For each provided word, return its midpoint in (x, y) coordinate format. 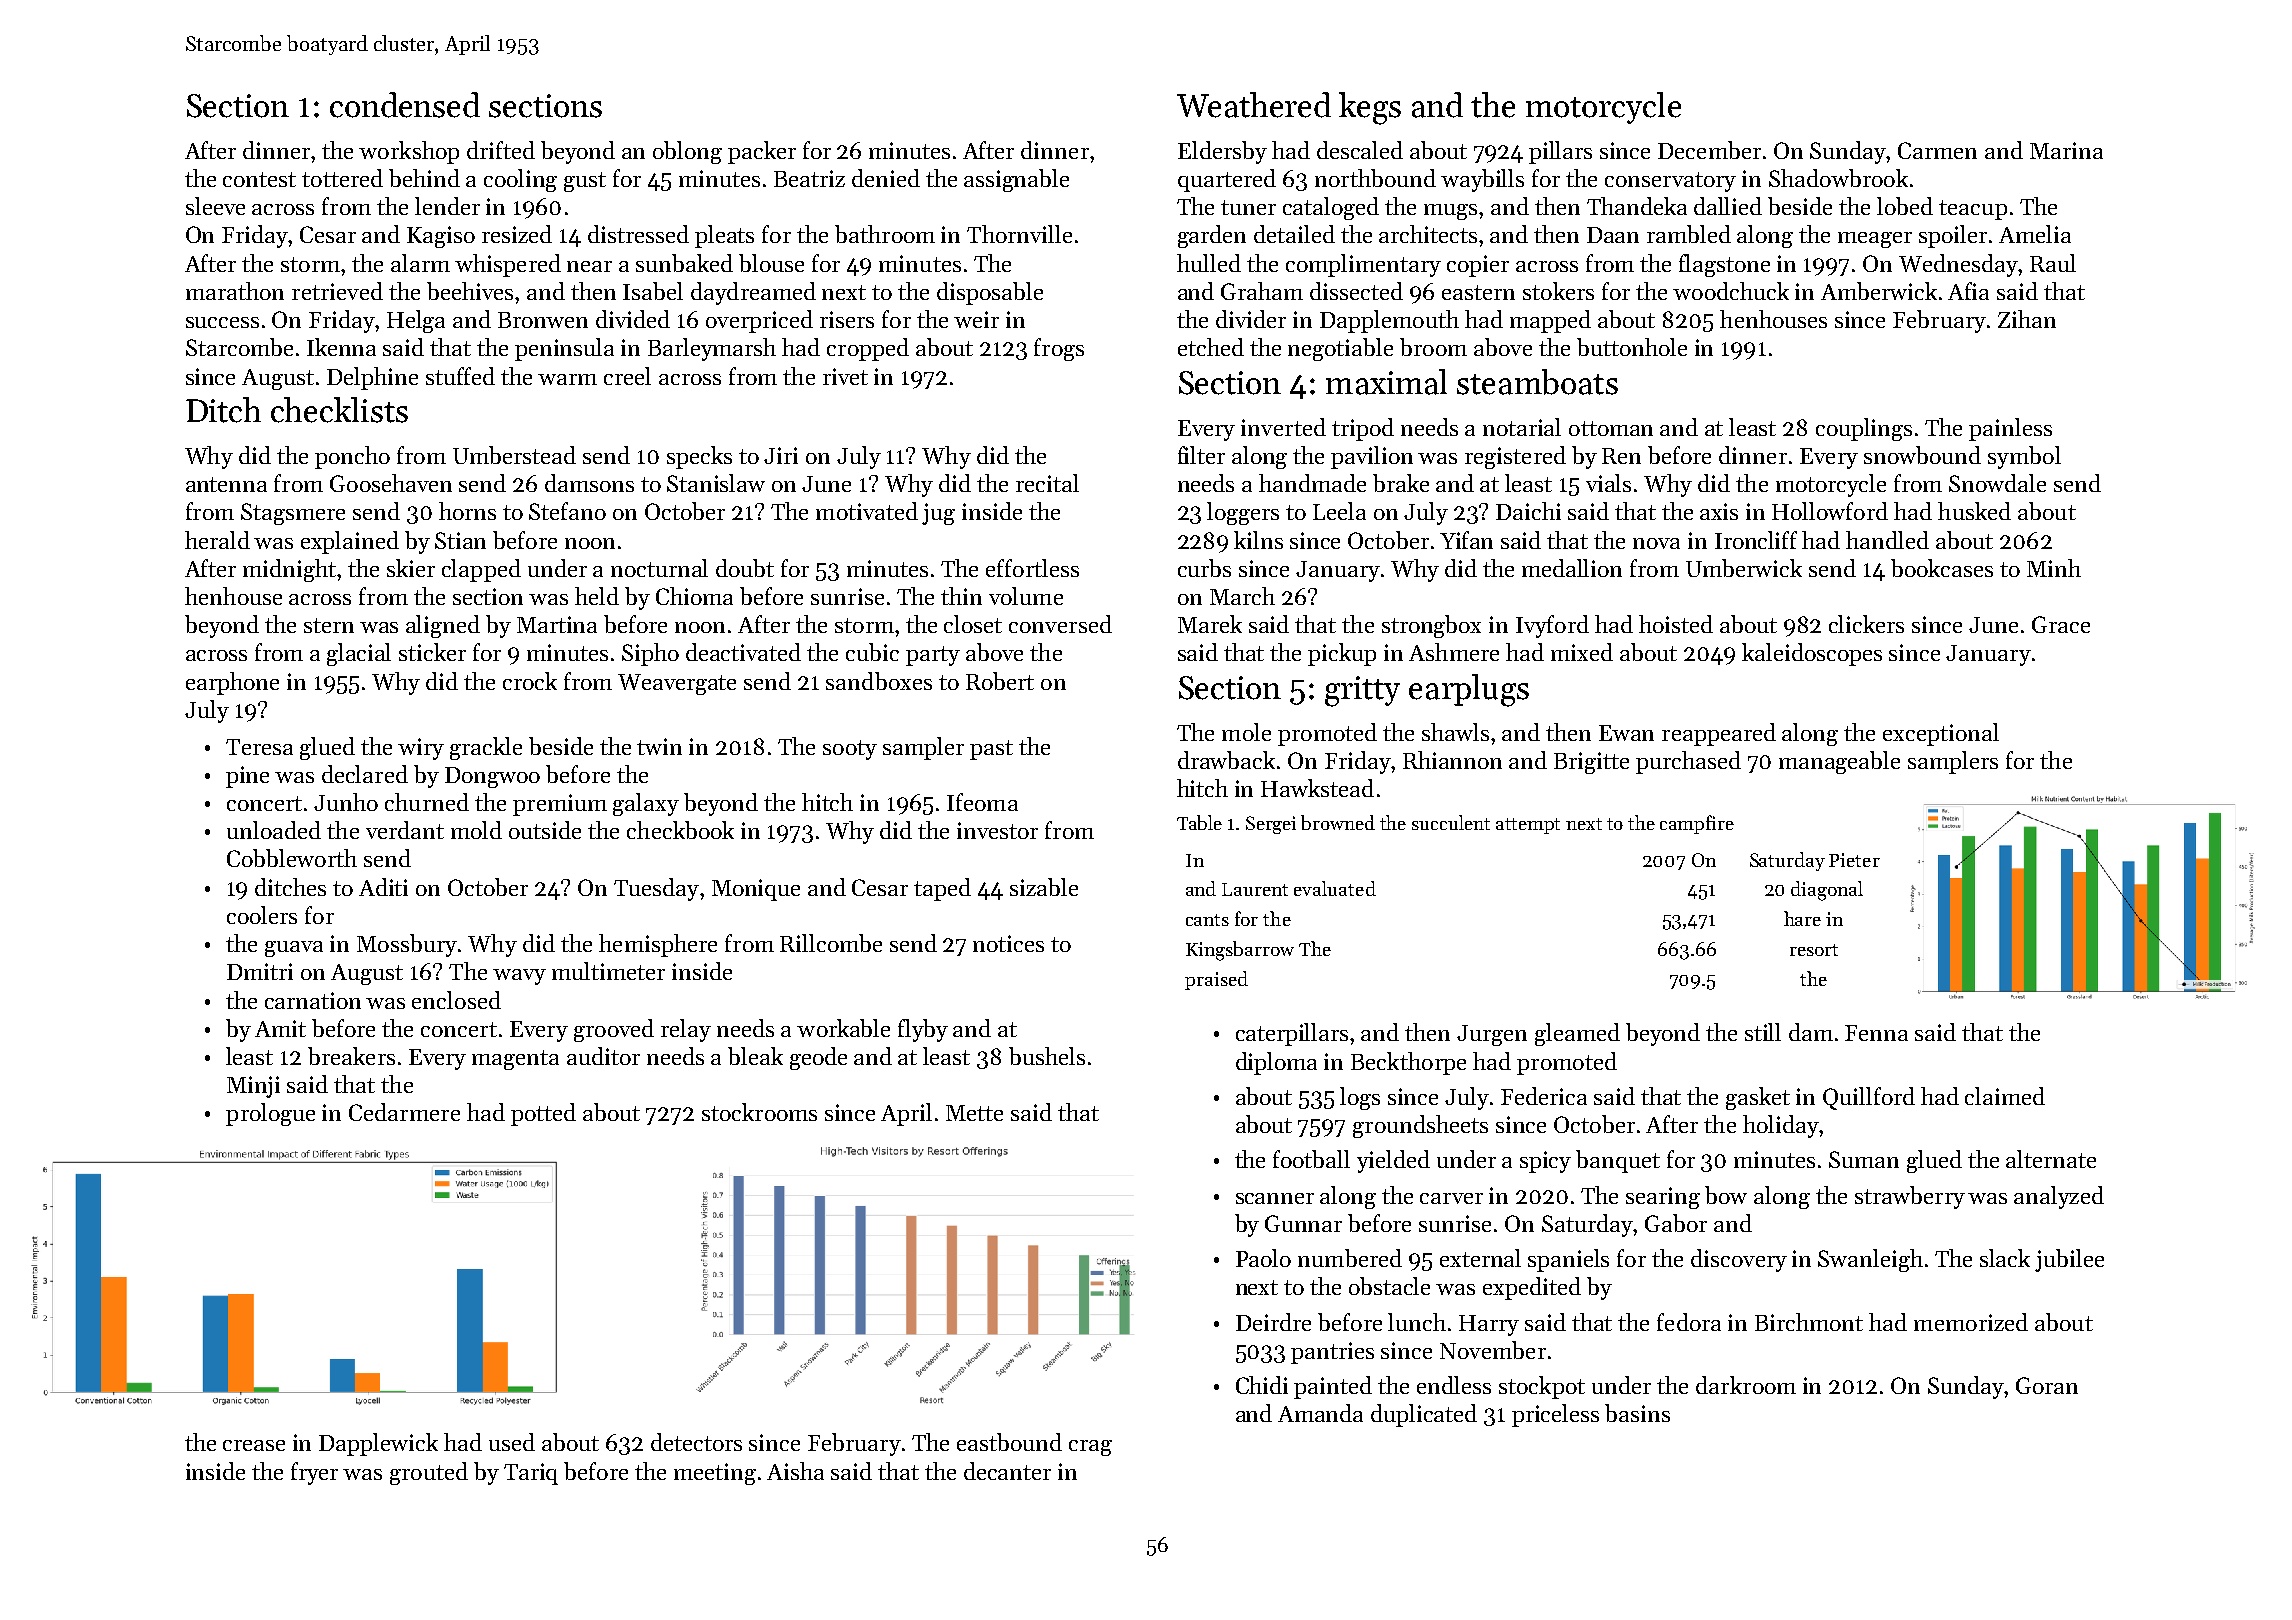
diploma (1276, 1063)
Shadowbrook (1838, 178)
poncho (352, 457)
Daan (1613, 235)
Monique (756, 890)
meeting (715, 1474)
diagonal (1827, 891)
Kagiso (441, 237)
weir (976, 319)
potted (543, 1114)
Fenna (1876, 1033)
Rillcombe (831, 943)
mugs (1450, 212)
